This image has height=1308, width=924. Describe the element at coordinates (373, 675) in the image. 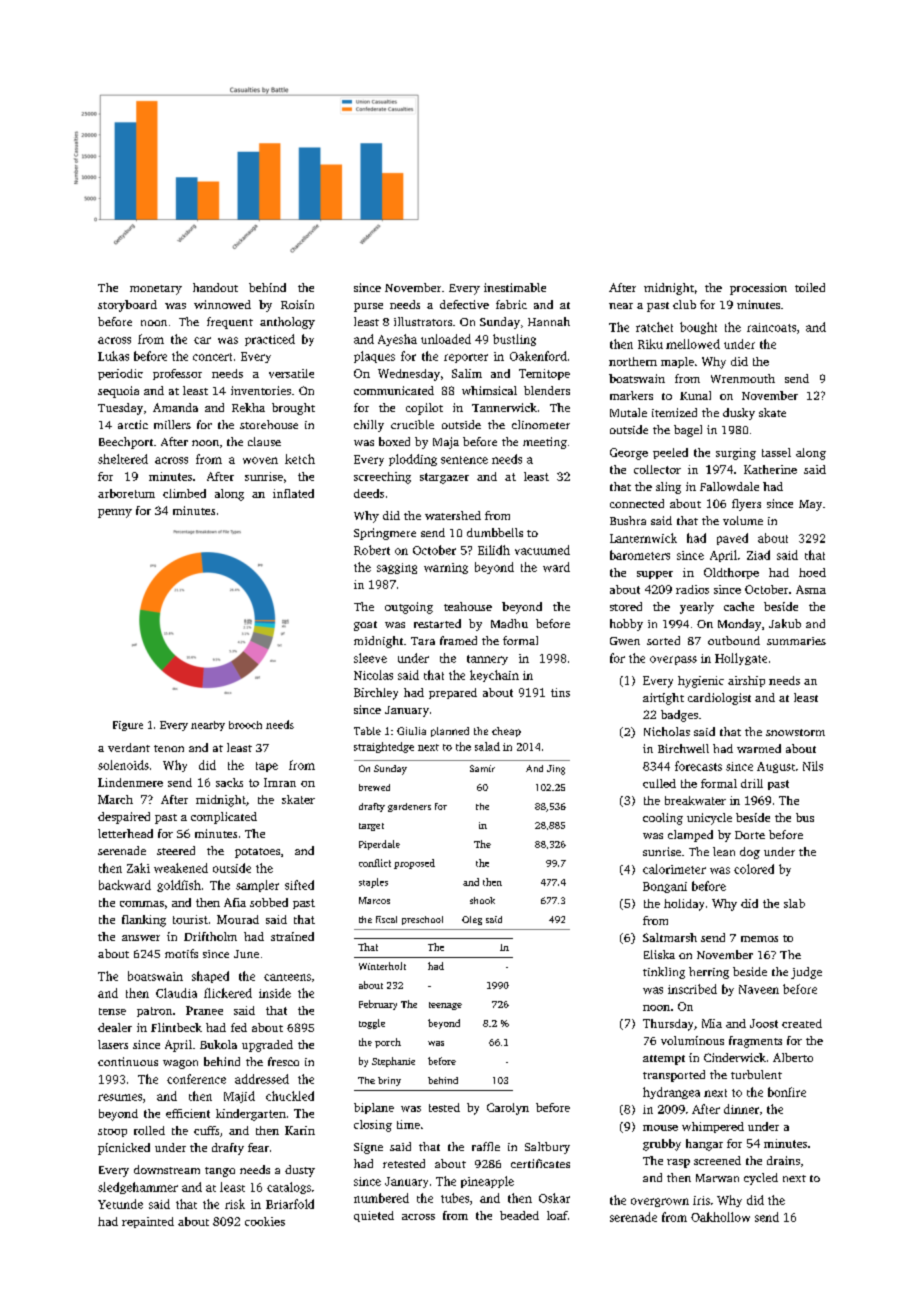

I see `Nicolas` at that location.
